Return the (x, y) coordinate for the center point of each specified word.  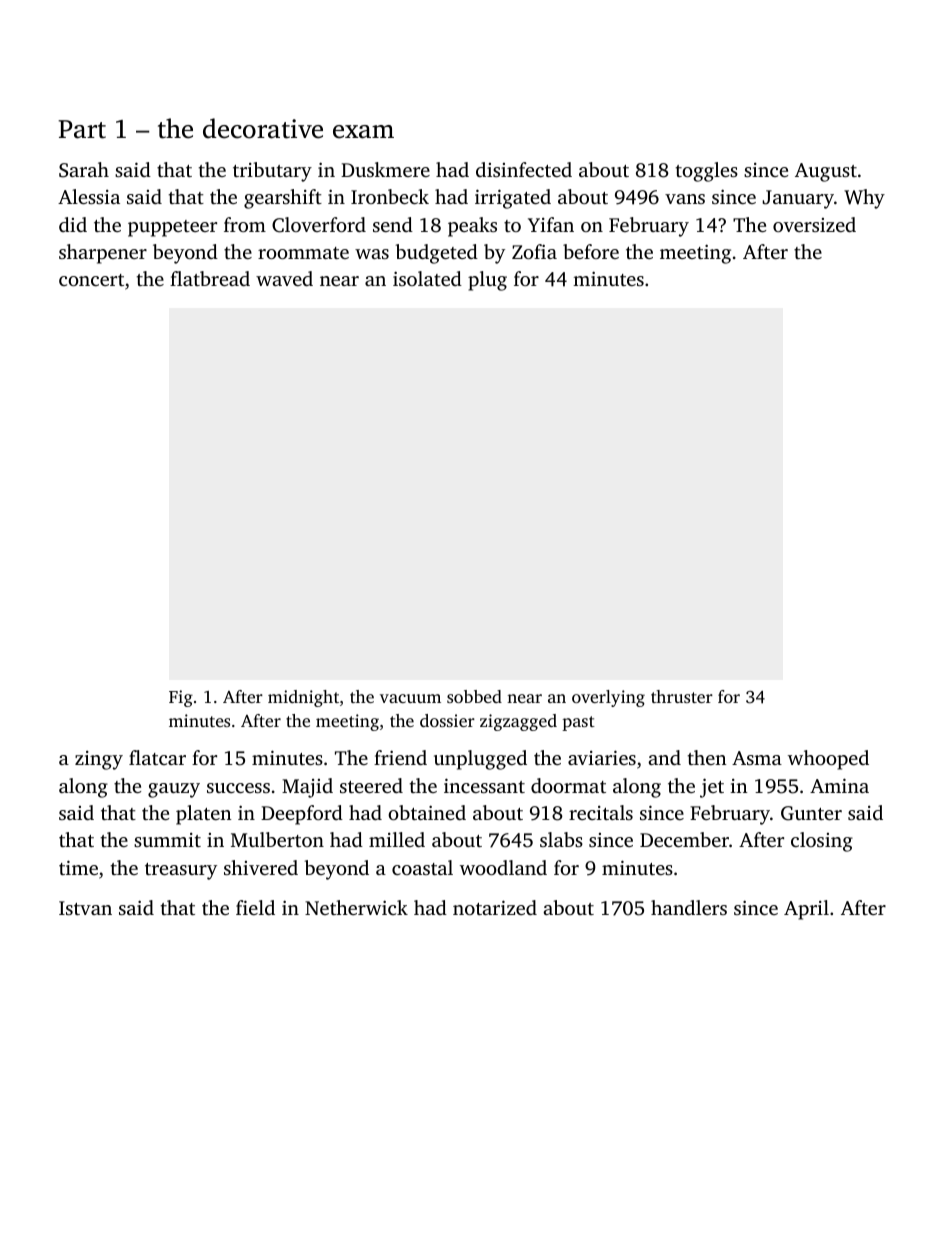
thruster (682, 696)
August (826, 172)
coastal (422, 867)
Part (82, 129)
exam (363, 132)
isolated (427, 278)
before (591, 251)
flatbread (210, 278)
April (806, 910)
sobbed (474, 696)
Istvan (85, 908)
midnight (303, 698)
